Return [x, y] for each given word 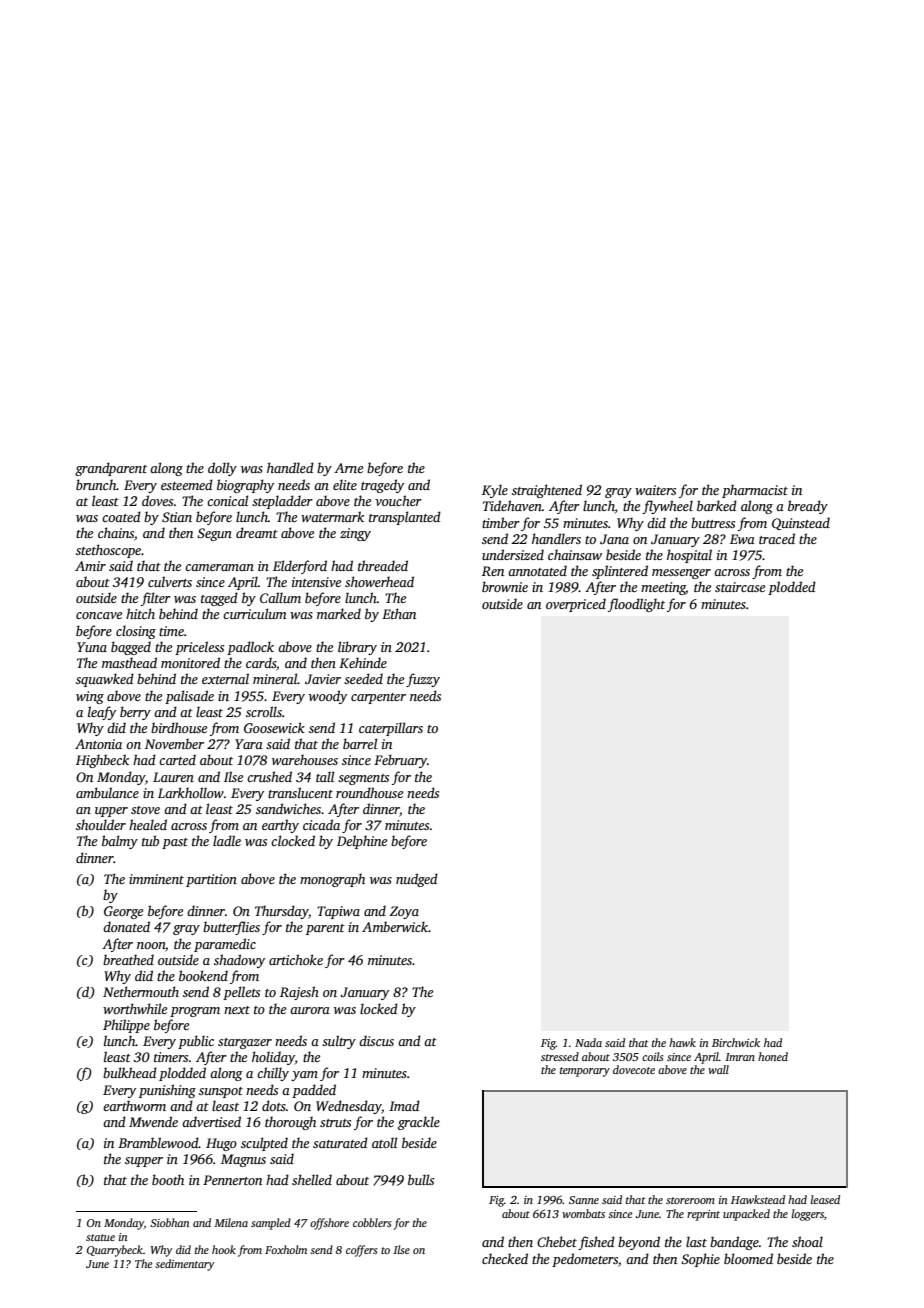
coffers [361, 1251]
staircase [740, 587]
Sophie [700, 1260]
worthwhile [135, 1008]
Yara [249, 744]
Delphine [362, 842]
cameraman [219, 567]
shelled [312, 1179]
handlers [556, 538]
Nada [588, 1042]
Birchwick [736, 1042]
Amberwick [395, 926]
